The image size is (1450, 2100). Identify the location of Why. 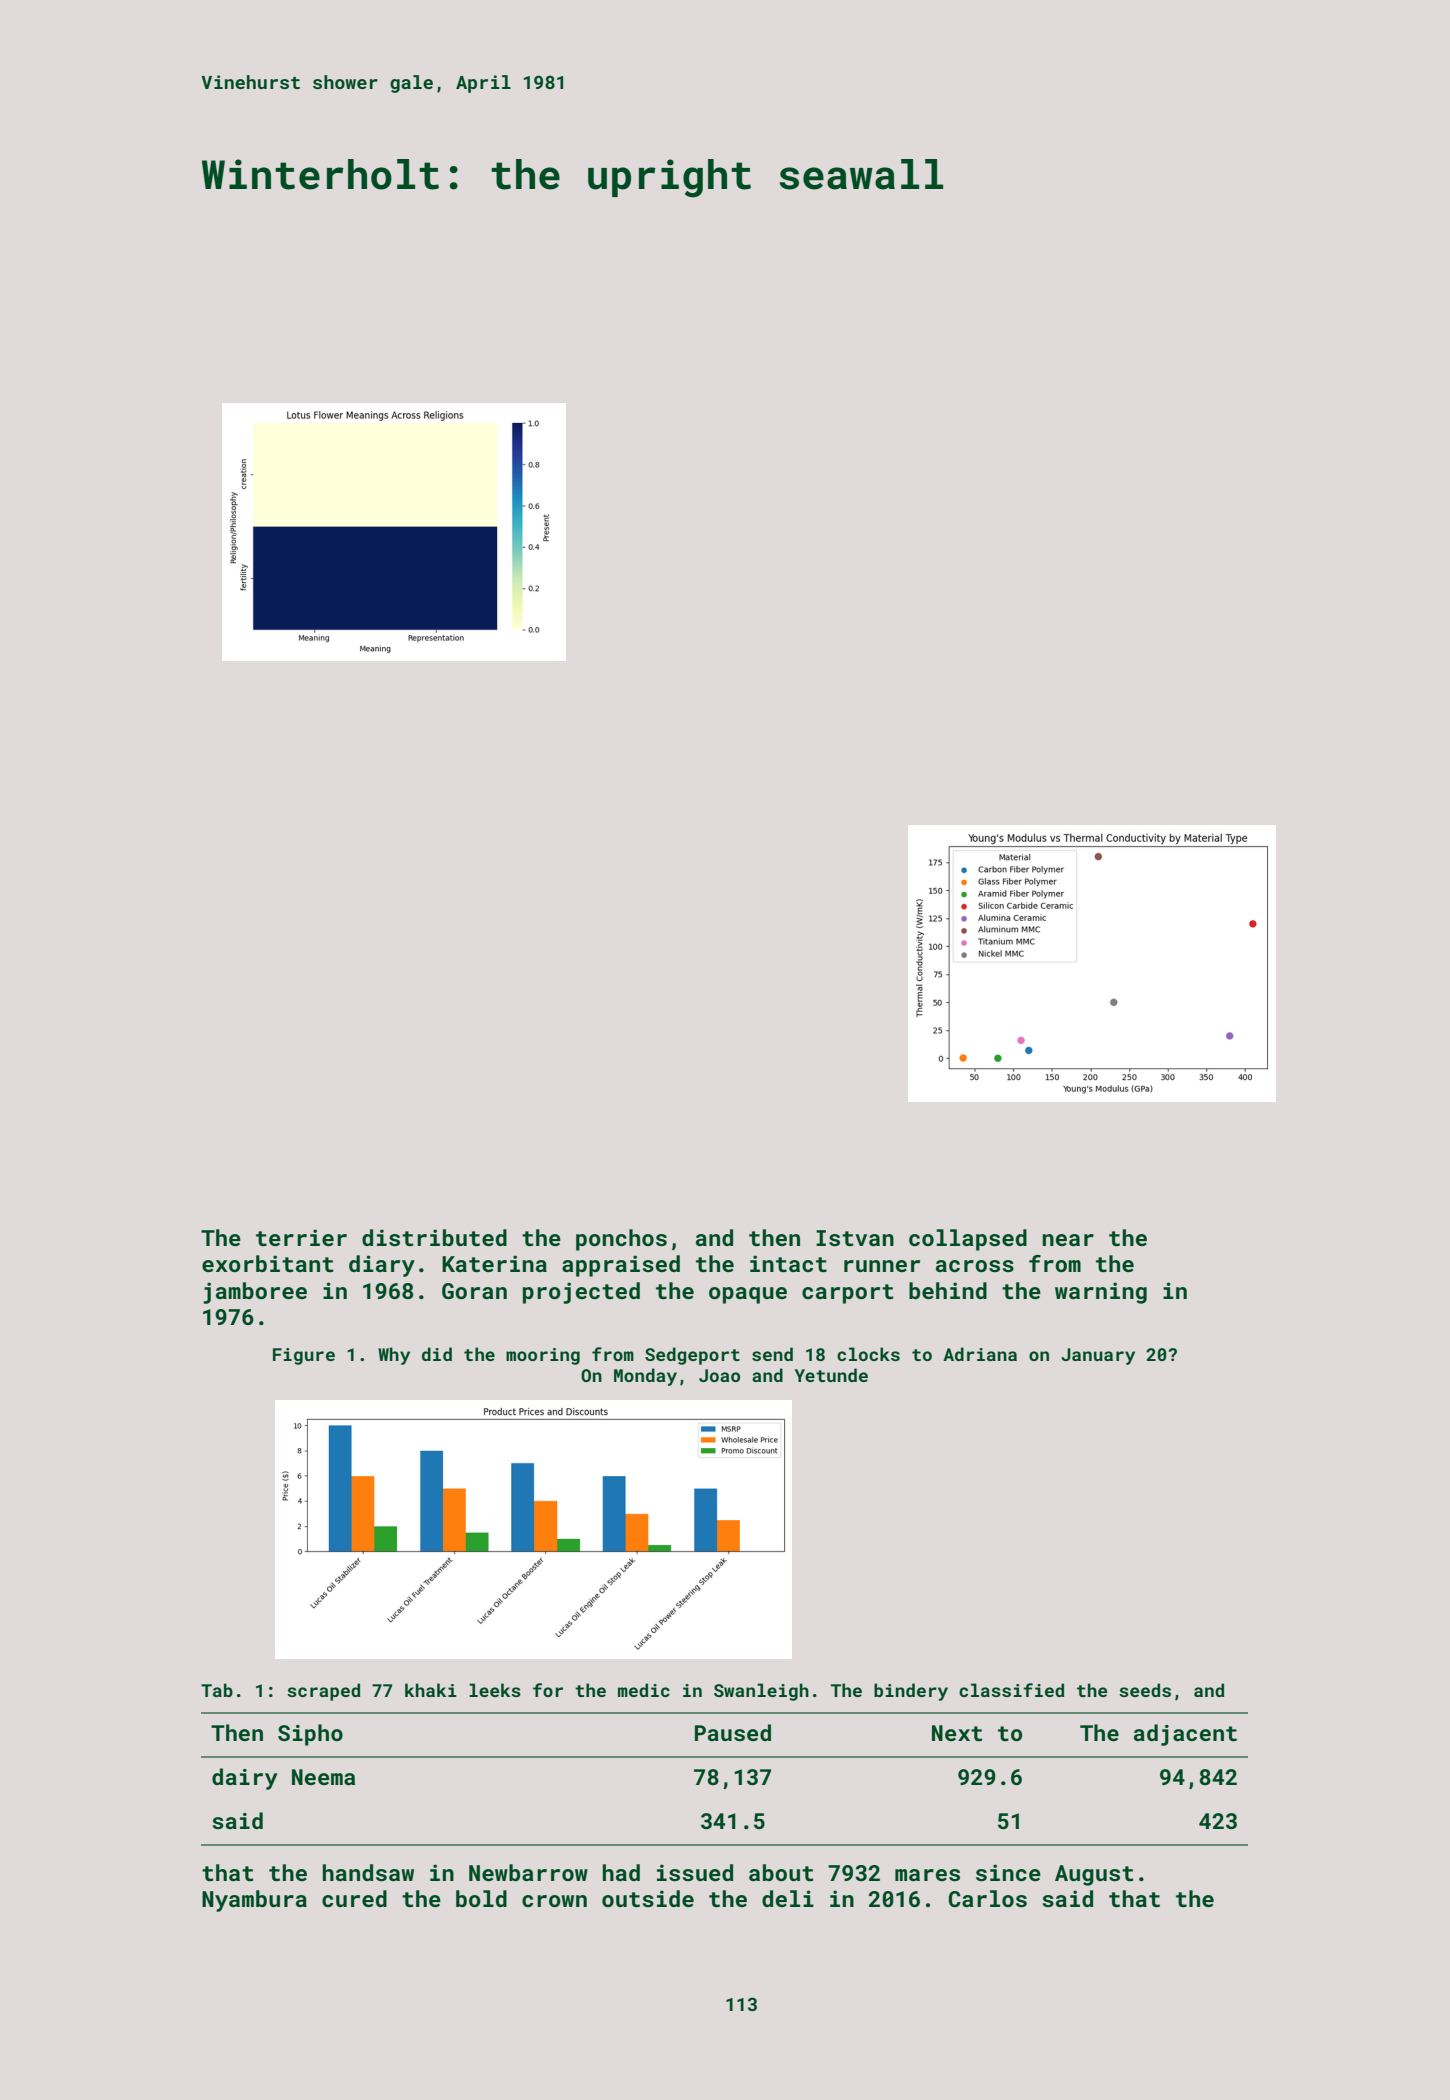
(394, 1356).
